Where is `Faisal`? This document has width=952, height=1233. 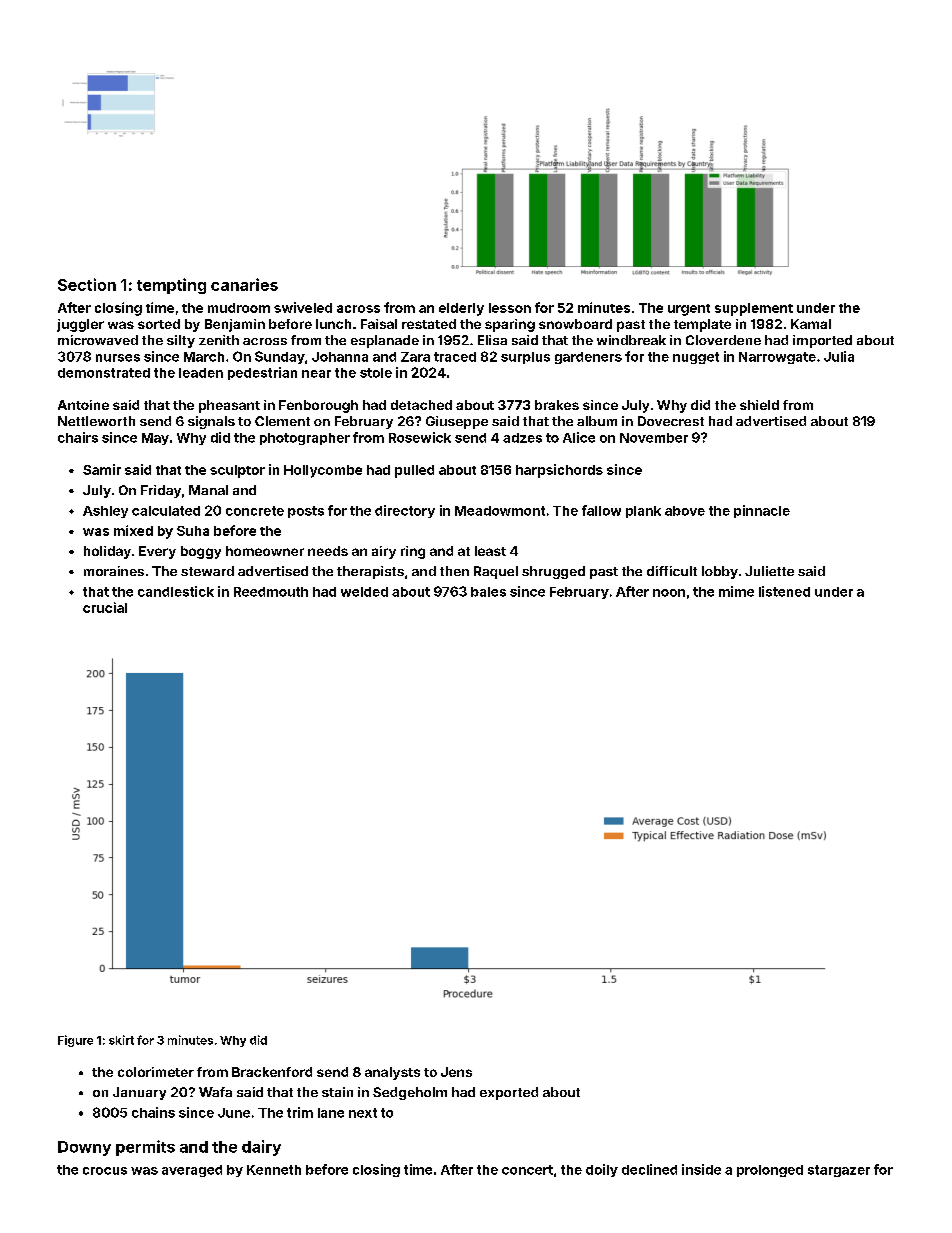
Faisal is located at coordinates (379, 324).
